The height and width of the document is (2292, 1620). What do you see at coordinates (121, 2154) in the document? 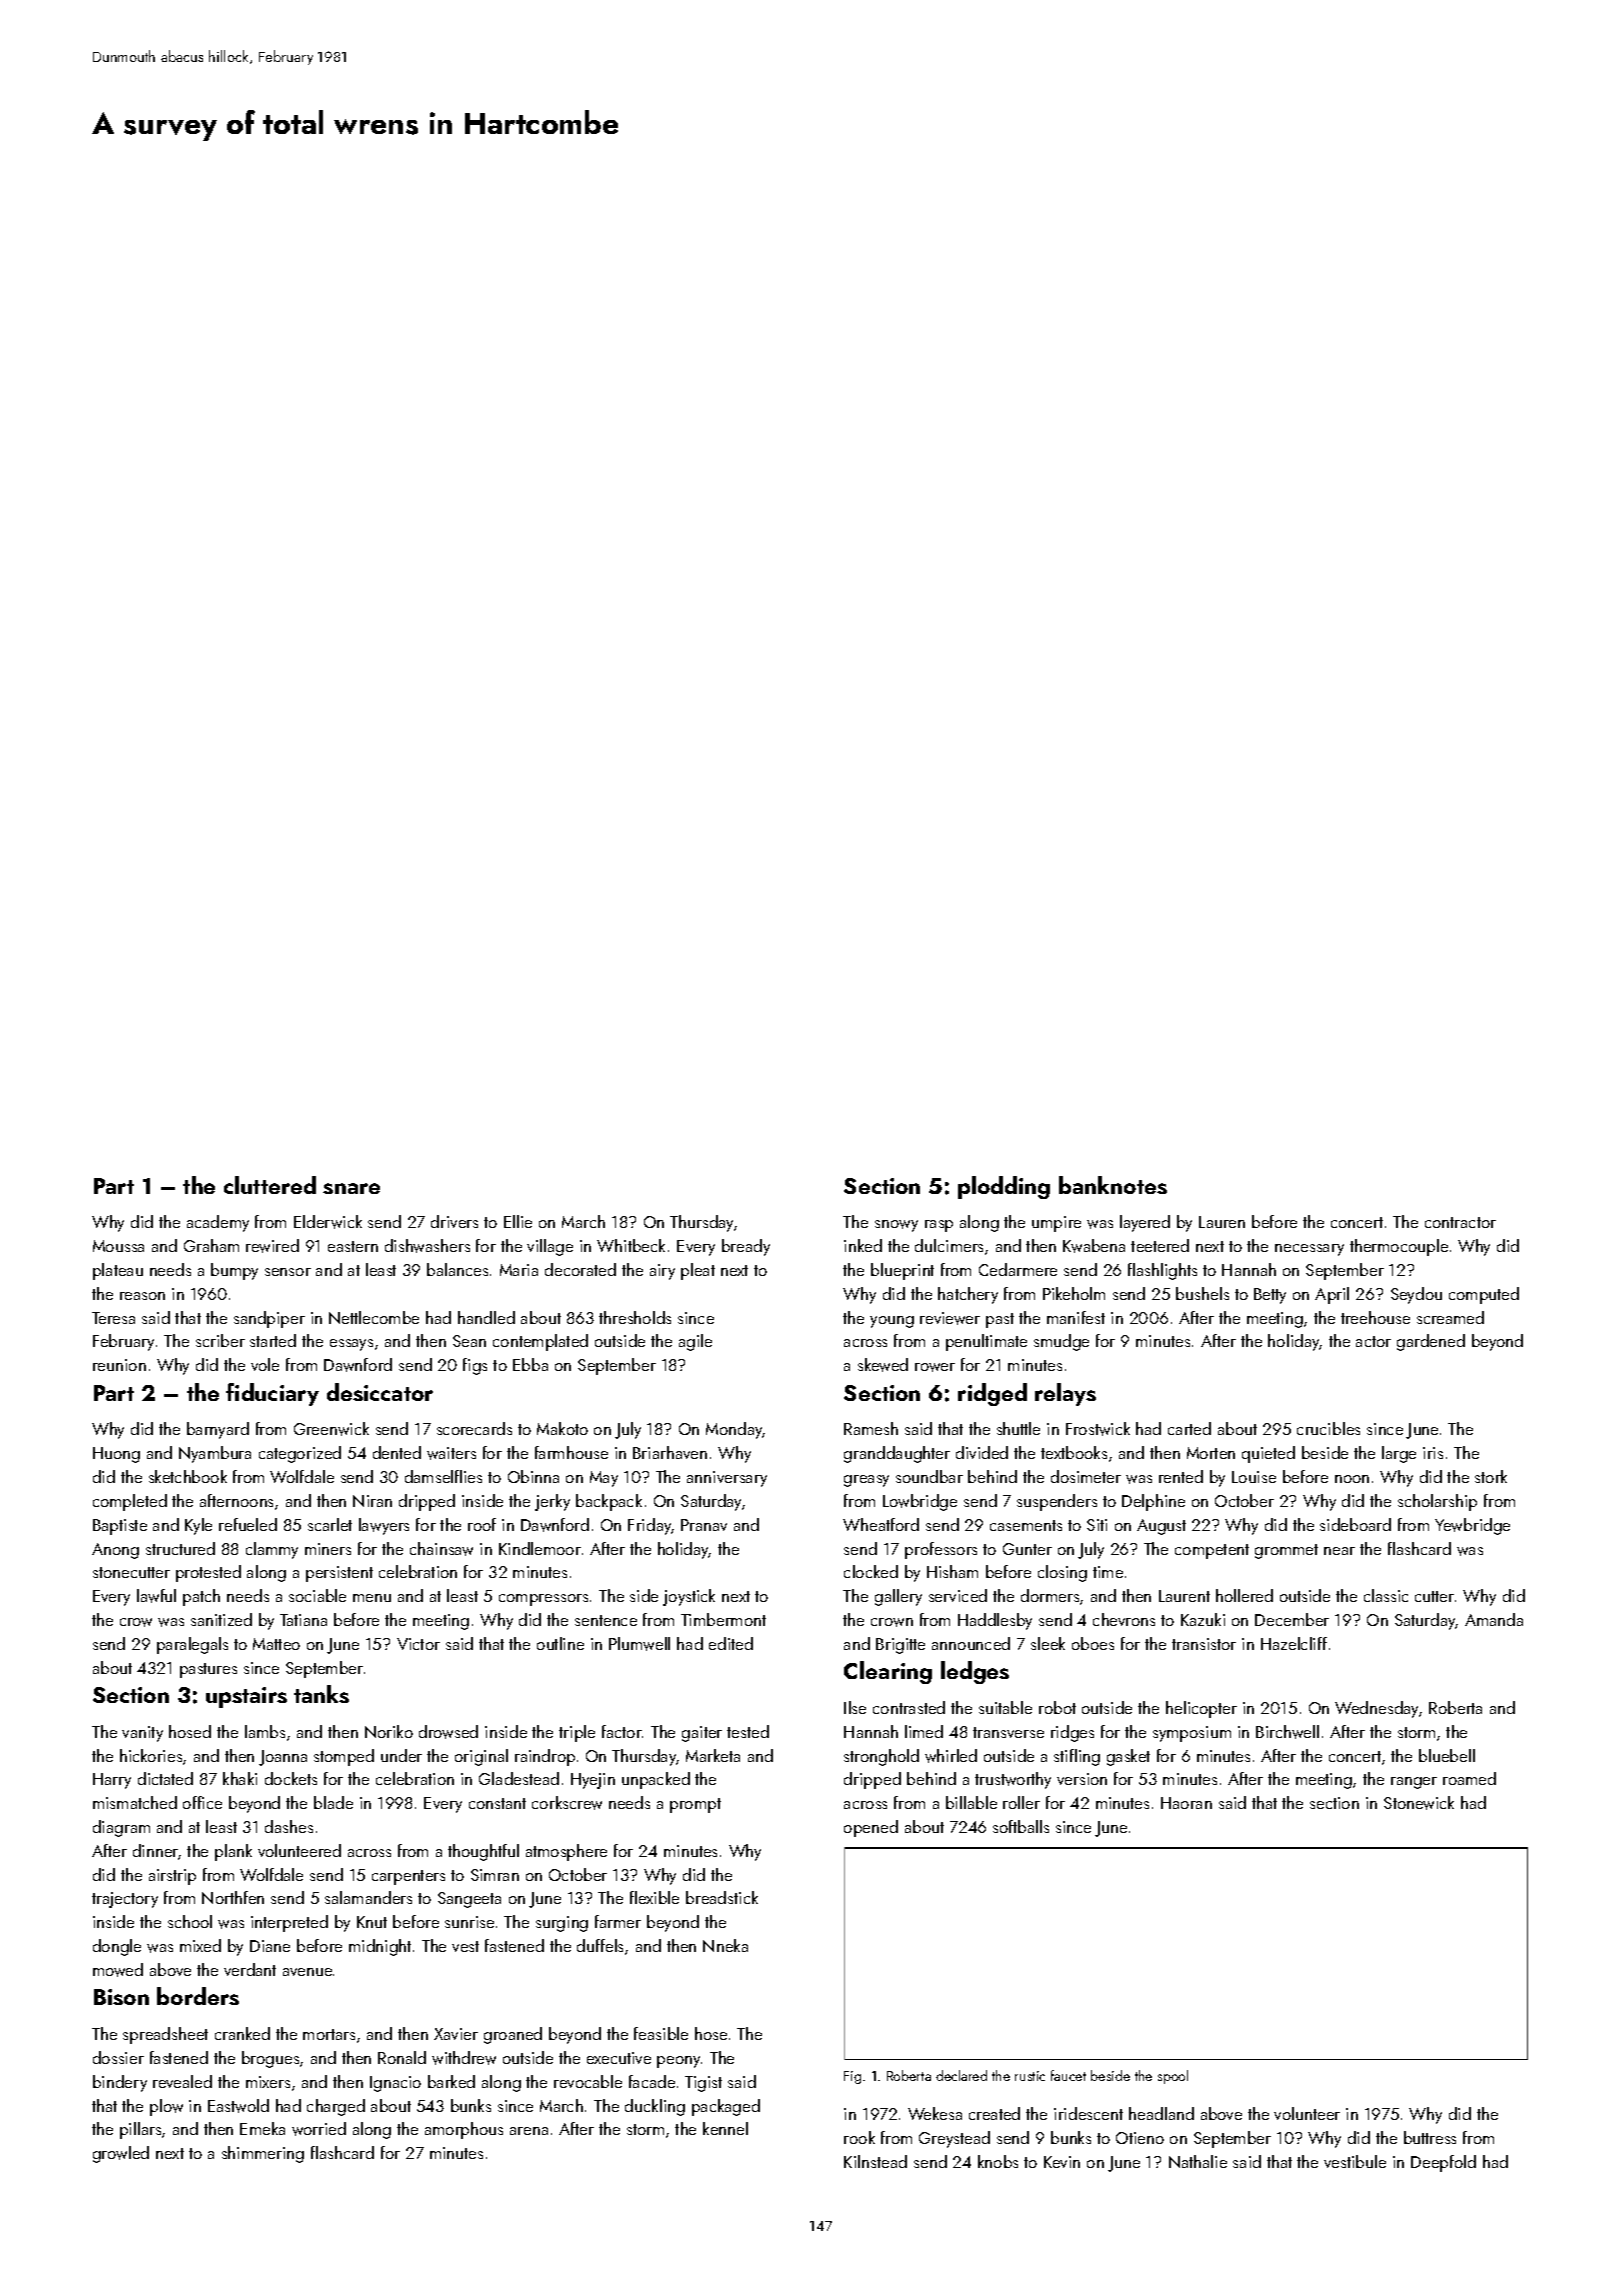
I see `growled` at bounding box center [121, 2154].
